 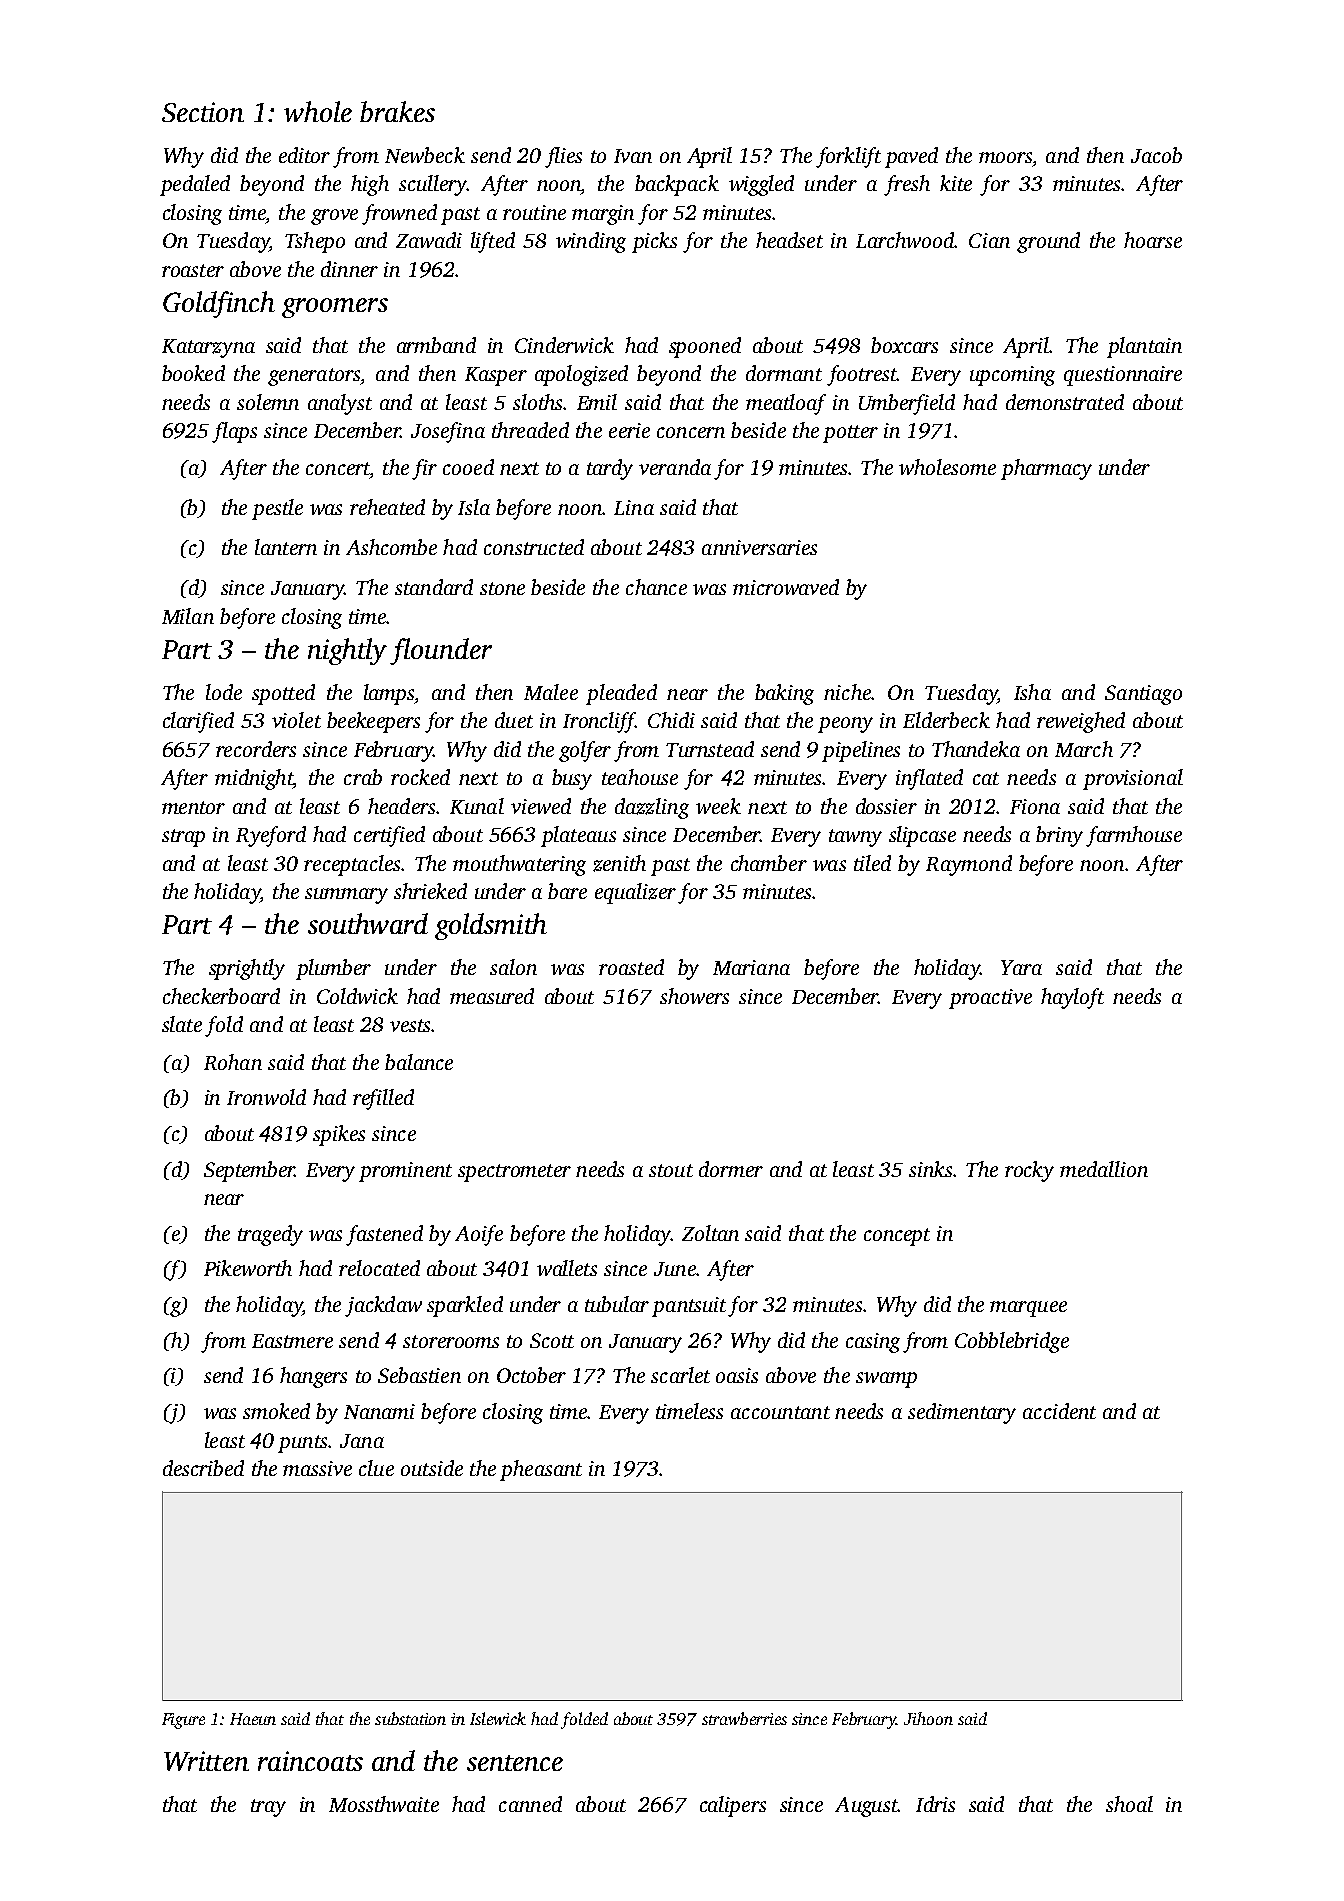 I want to click on Turnstead, so click(x=710, y=749).
